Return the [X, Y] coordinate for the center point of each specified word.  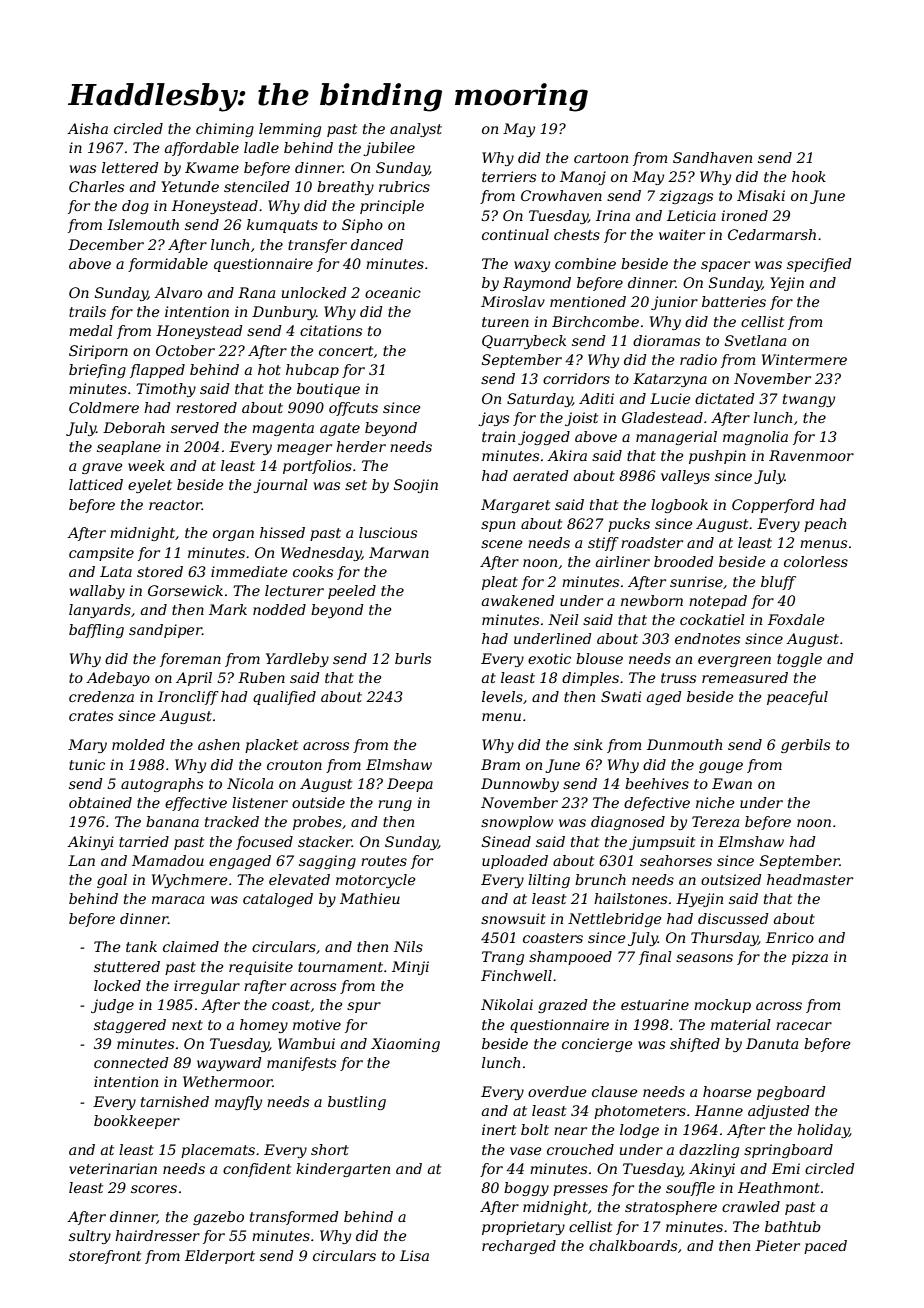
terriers [509, 176]
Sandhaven [712, 157]
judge [112, 1006]
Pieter [777, 1245]
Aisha [87, 128]
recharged [519, 1247]
